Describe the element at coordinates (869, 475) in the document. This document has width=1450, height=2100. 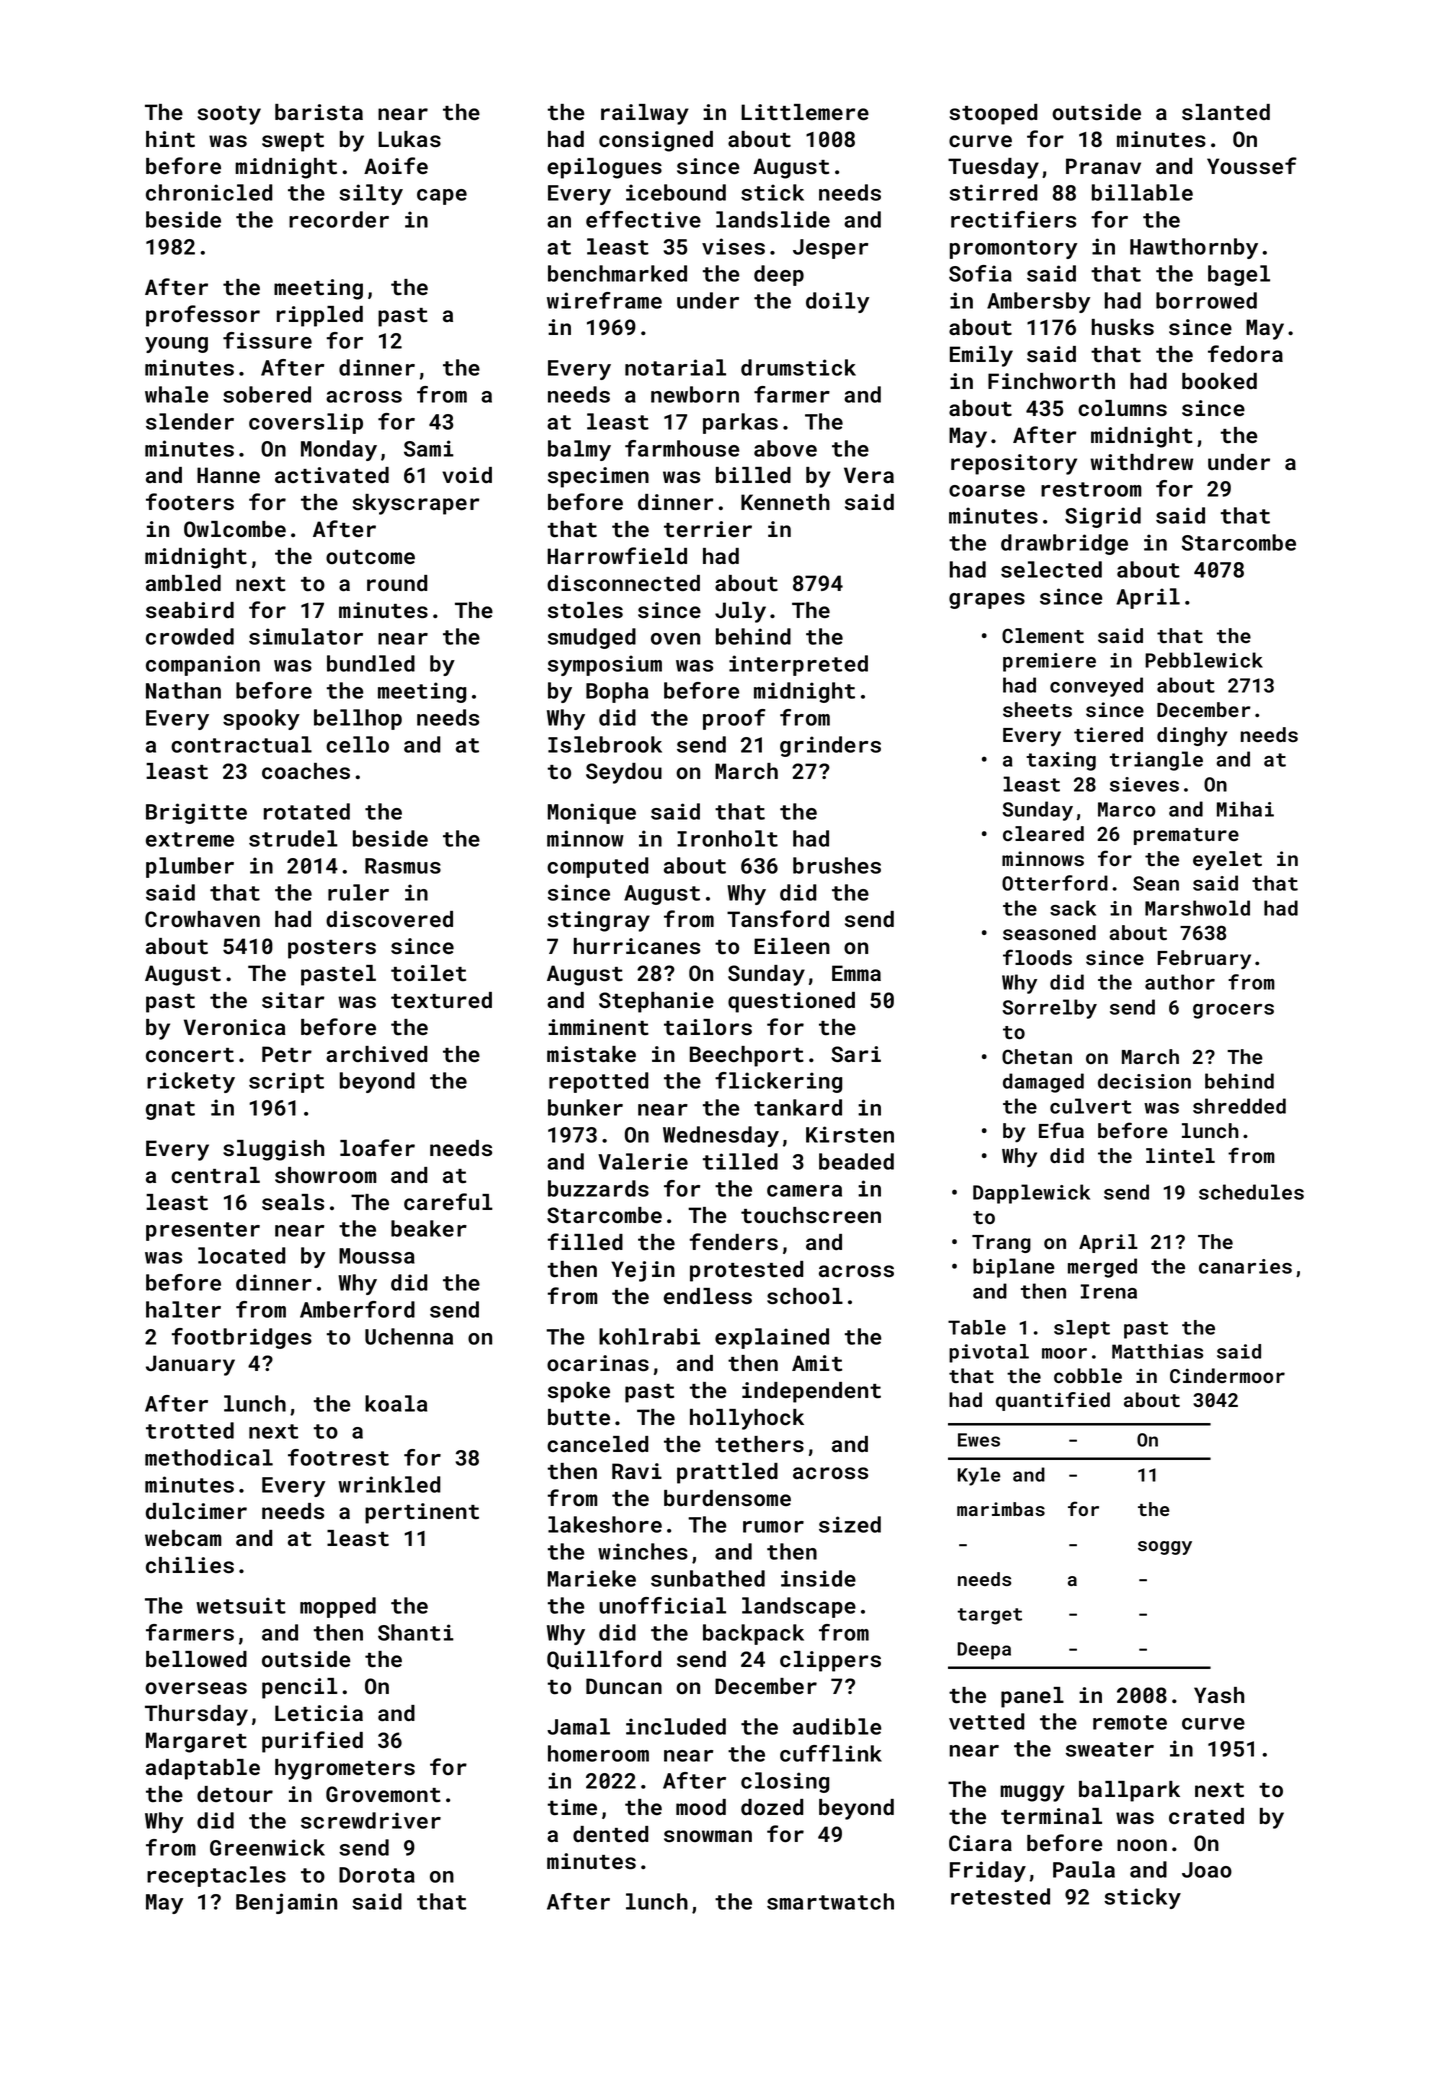
I see `Vera` at that location.
